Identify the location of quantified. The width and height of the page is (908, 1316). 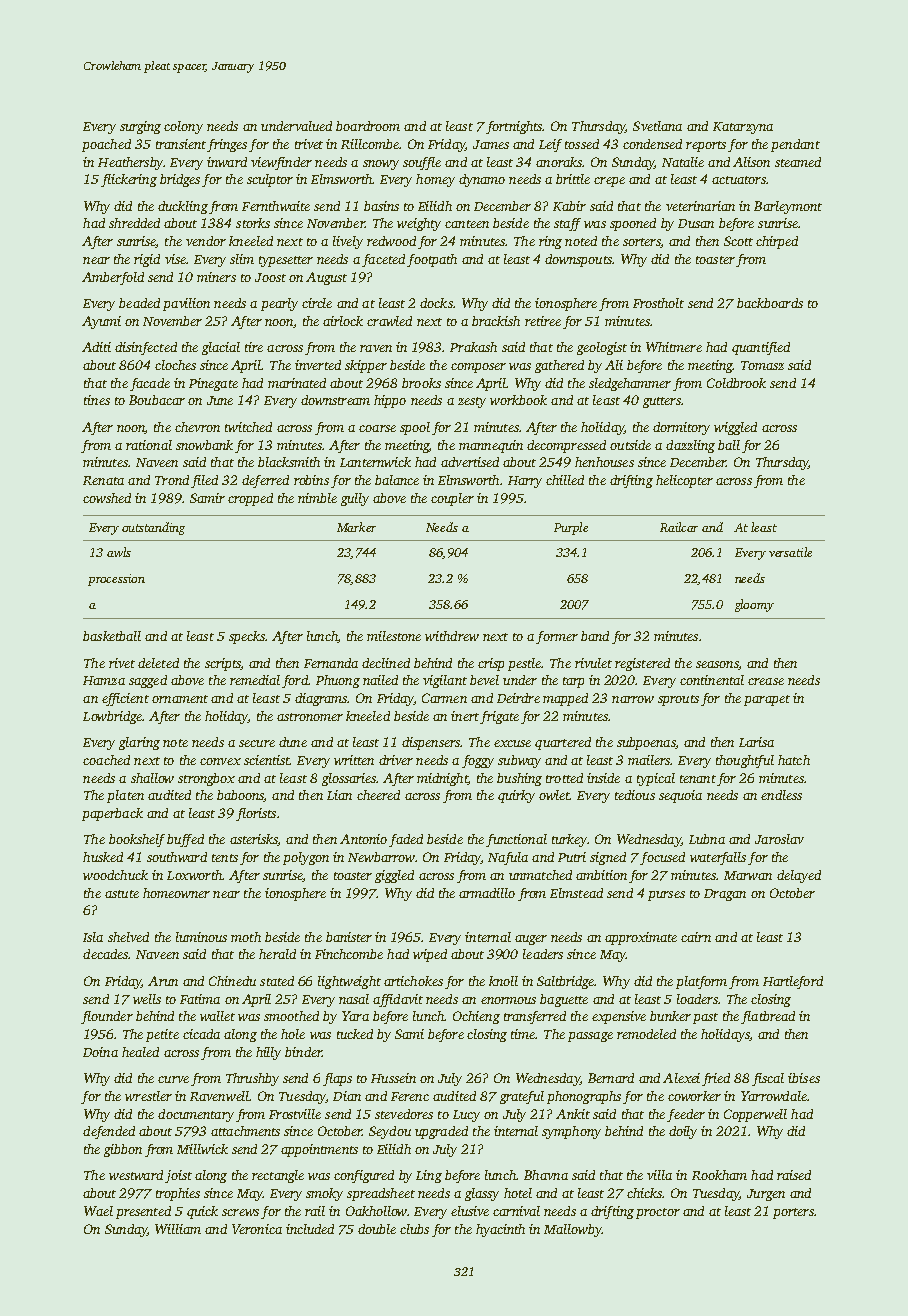
(761, 348).
